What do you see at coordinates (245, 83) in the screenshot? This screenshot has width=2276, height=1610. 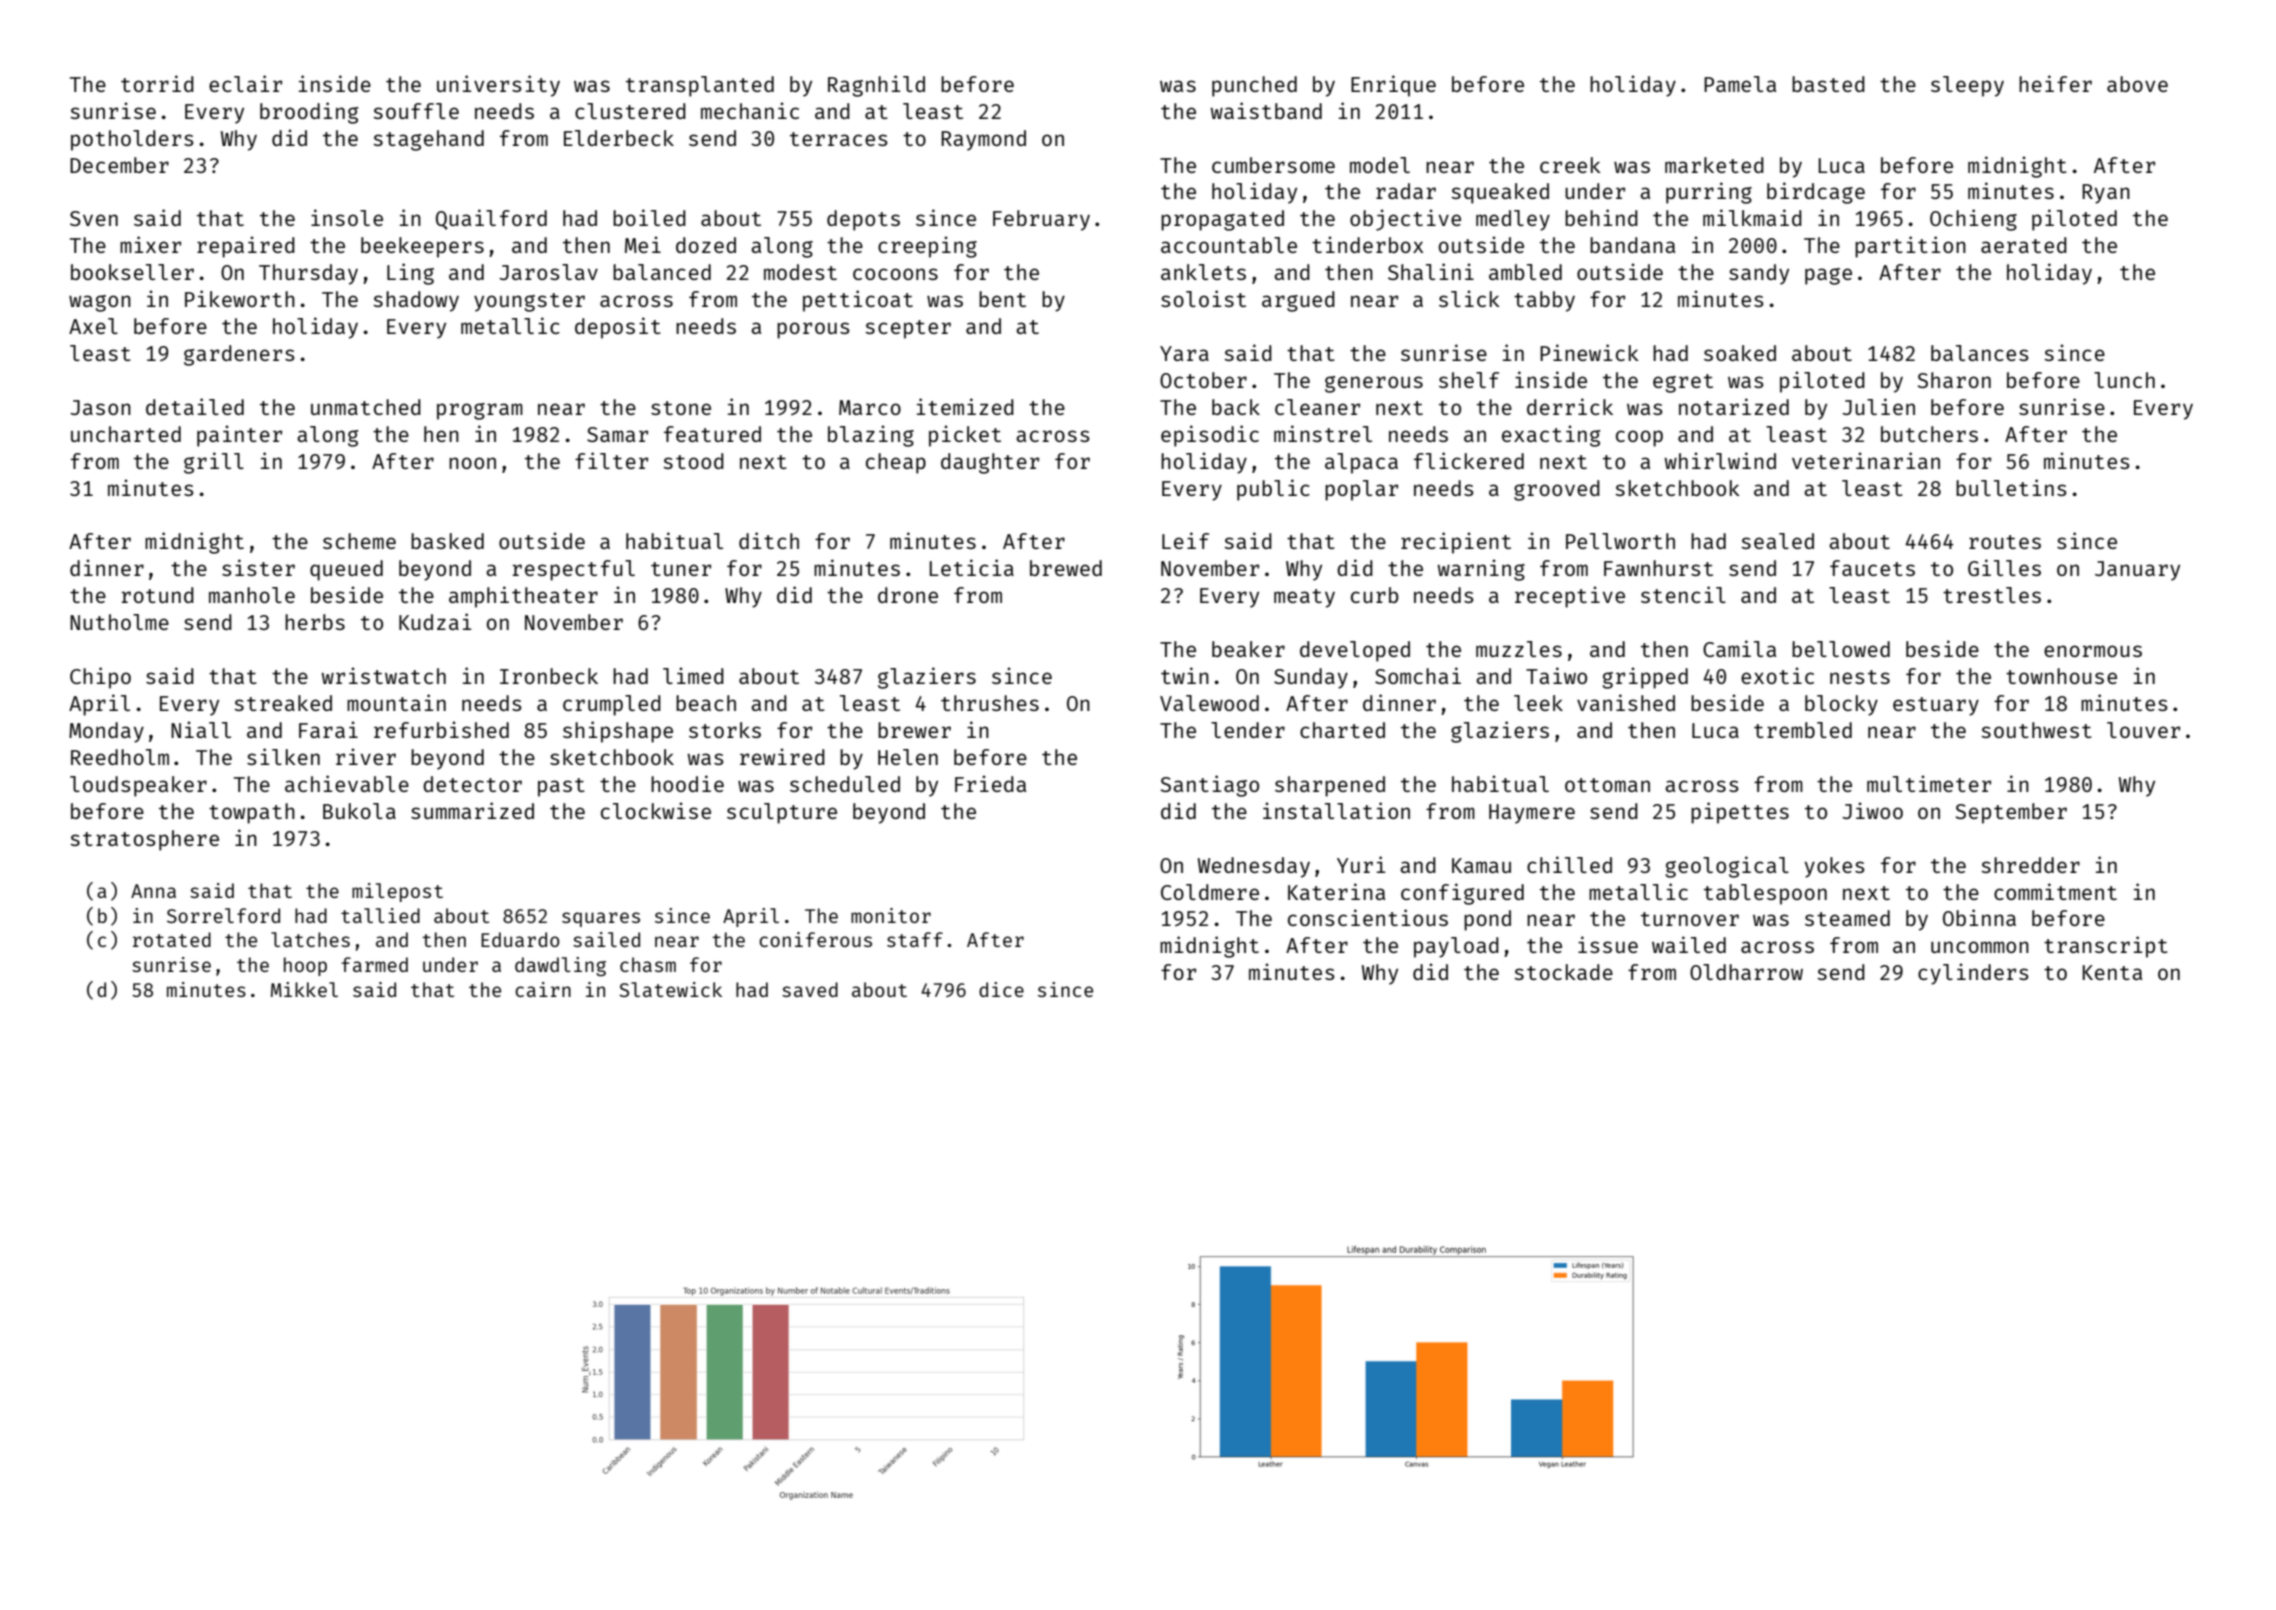 I see `eclair` at bounding box center [245, 83].
